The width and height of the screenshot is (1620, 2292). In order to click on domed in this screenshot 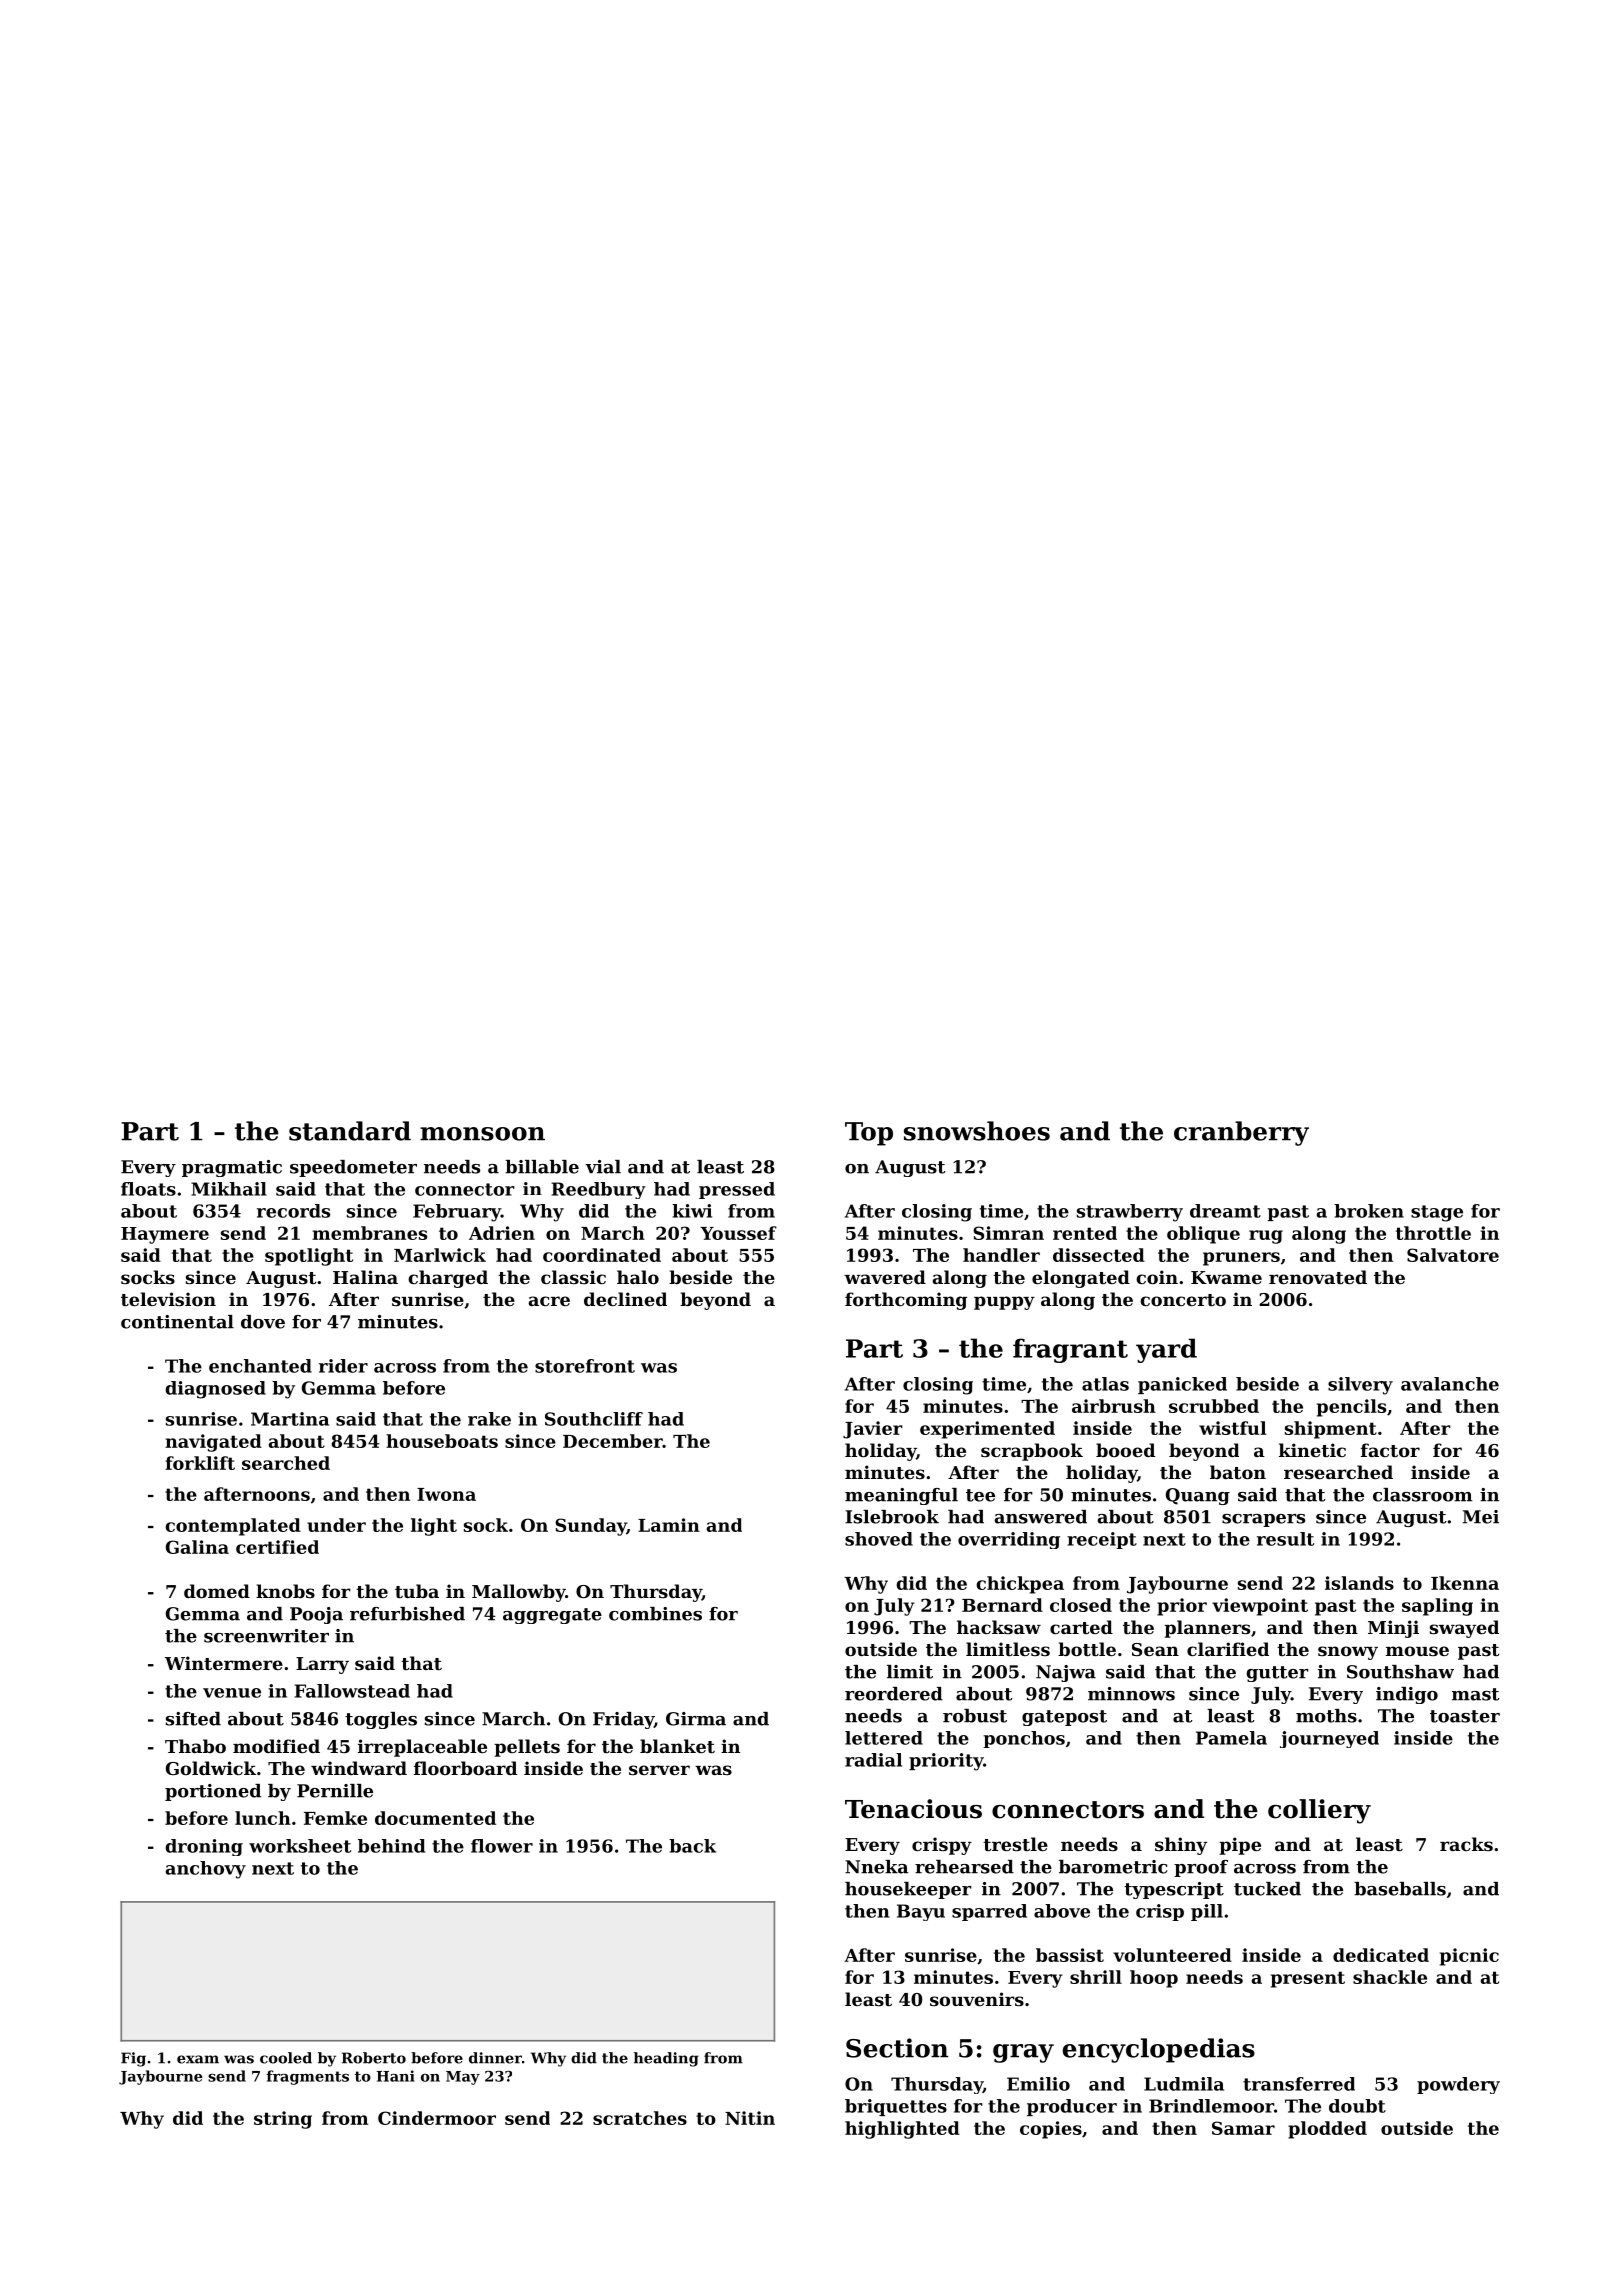, I will do `click(217, 1591)`.
